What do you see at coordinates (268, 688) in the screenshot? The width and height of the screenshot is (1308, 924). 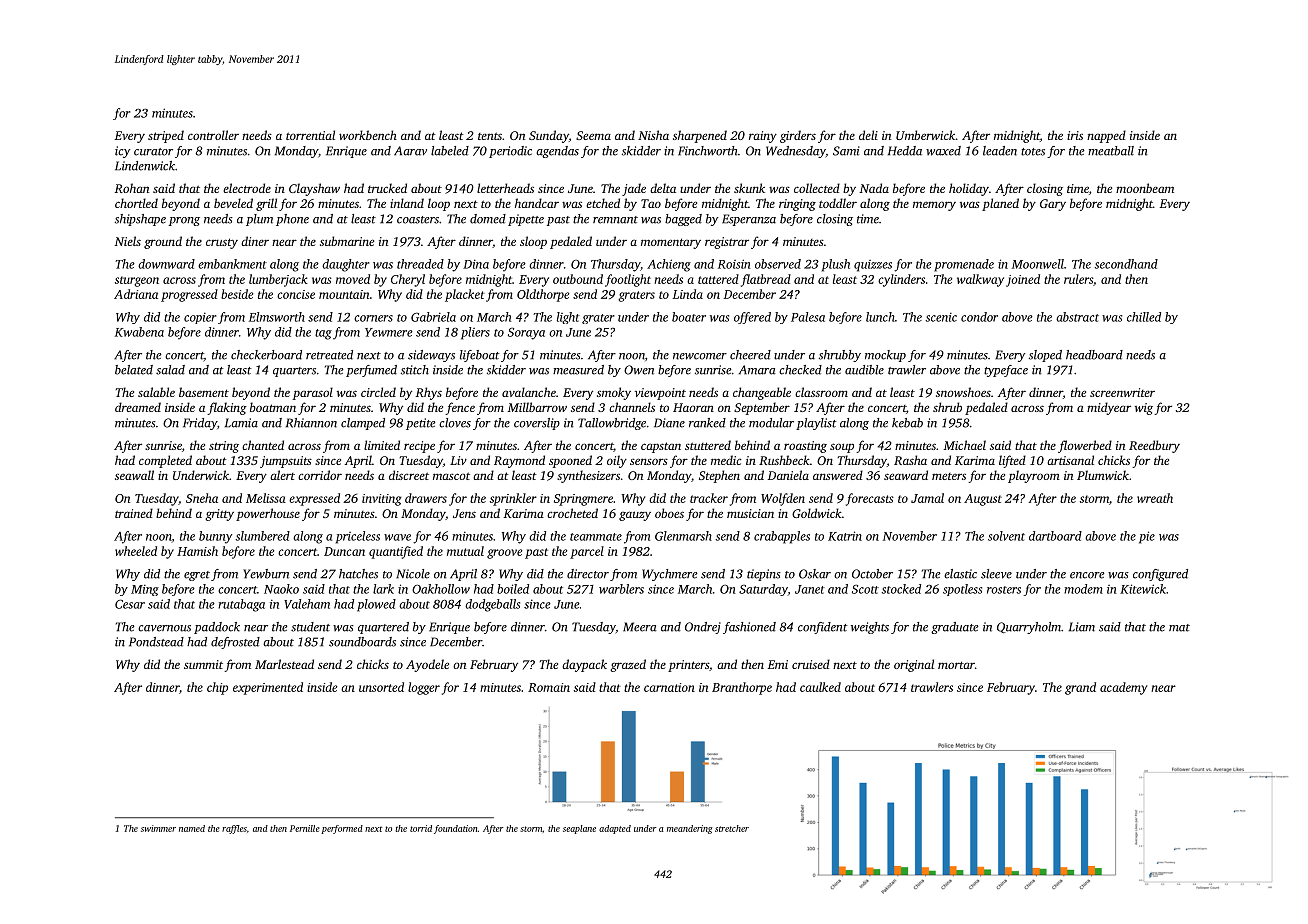 I see `experimented` at bounding box center [268, 688].
